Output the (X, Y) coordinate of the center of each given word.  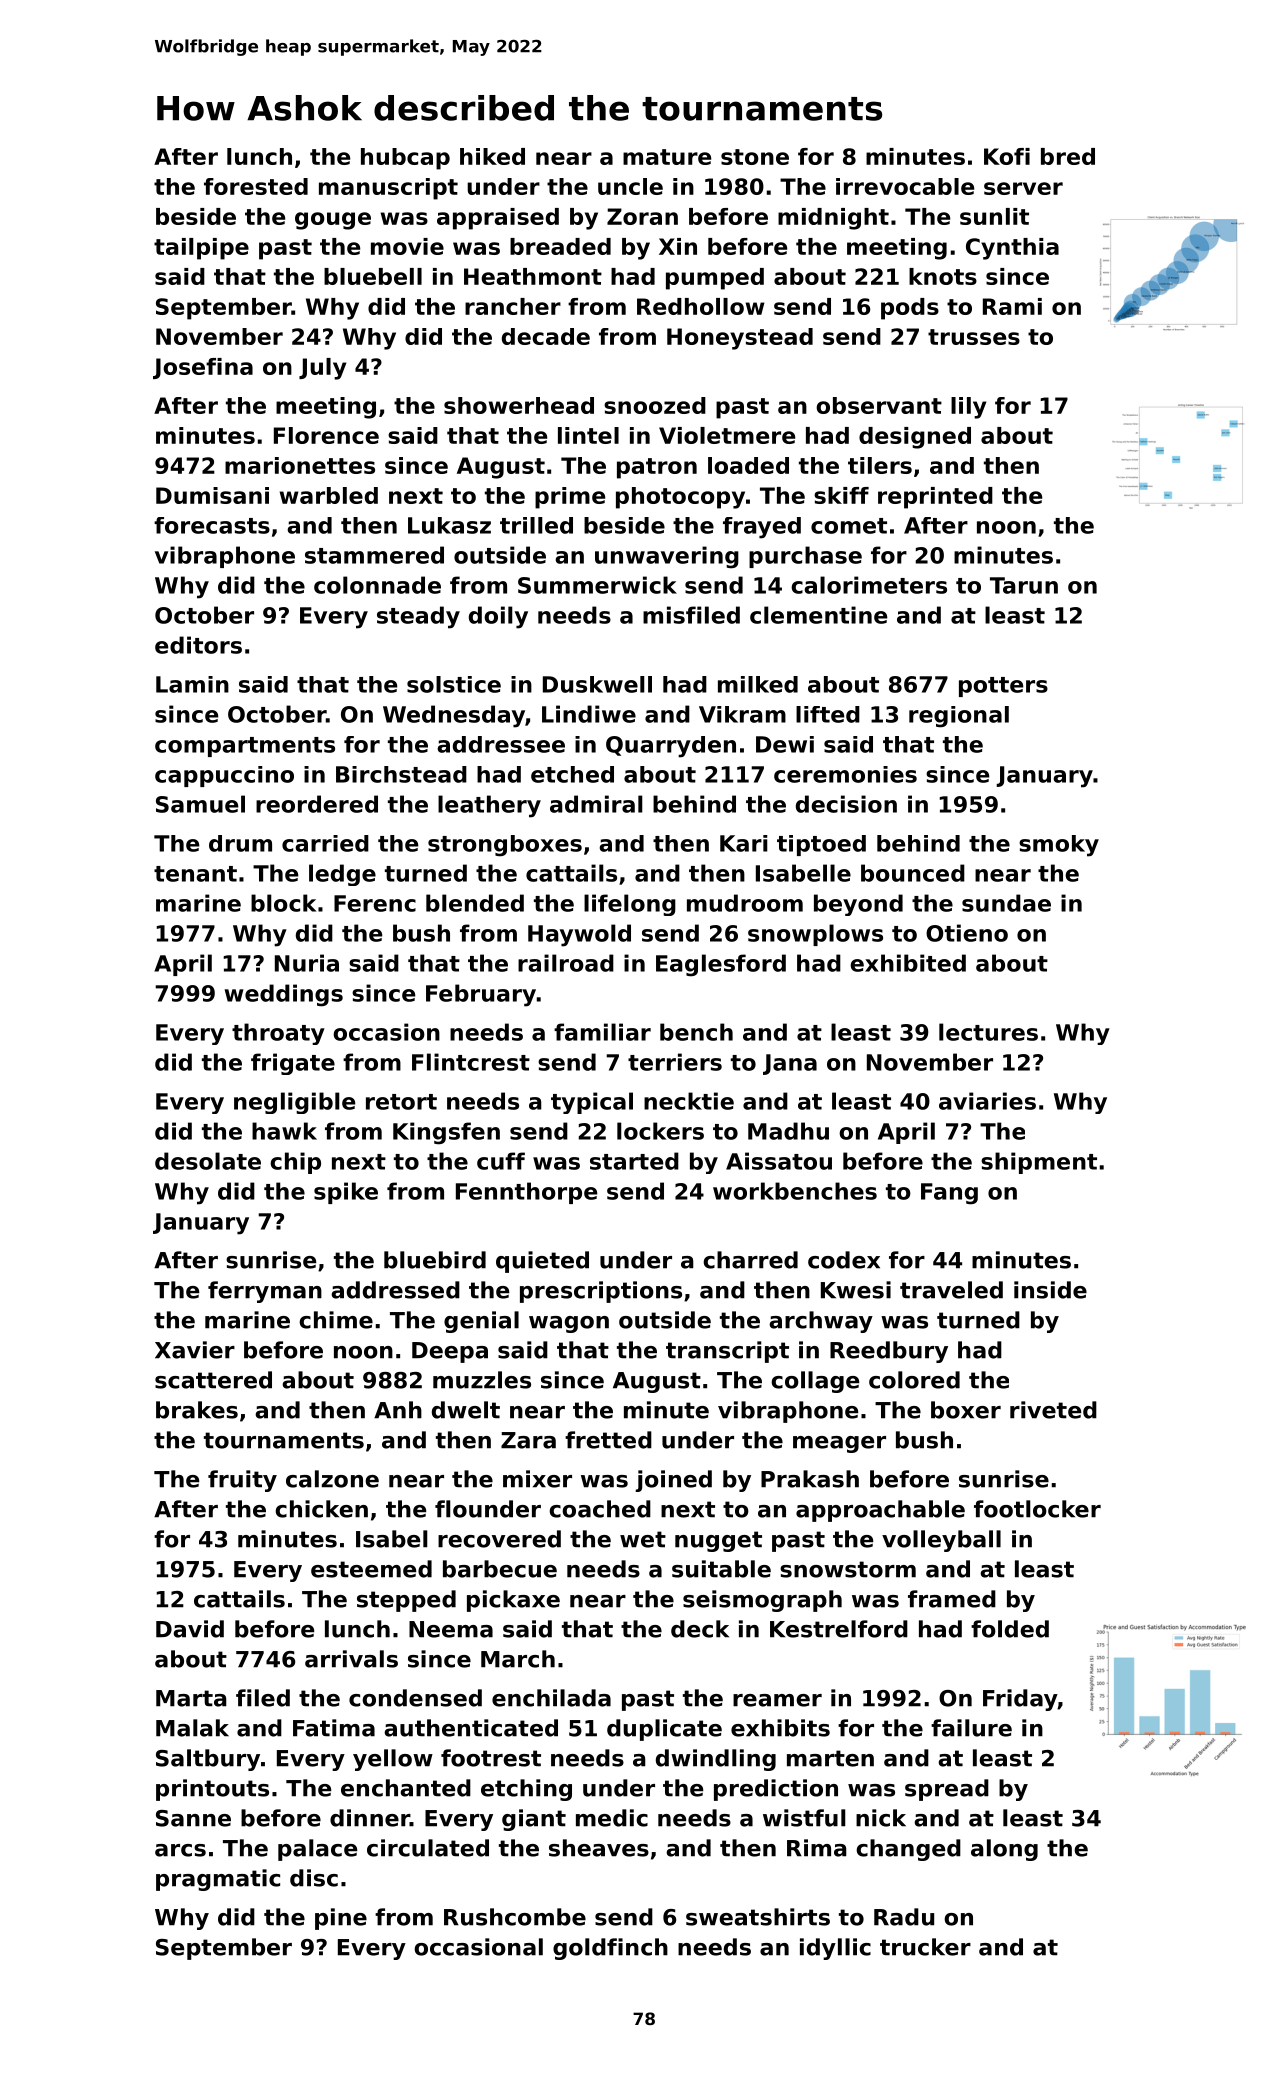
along (1004, 1850)
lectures (988, 1032)
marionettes (300, 465)
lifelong (630, 905)
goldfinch (610, 1949)
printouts (212, 1790)
